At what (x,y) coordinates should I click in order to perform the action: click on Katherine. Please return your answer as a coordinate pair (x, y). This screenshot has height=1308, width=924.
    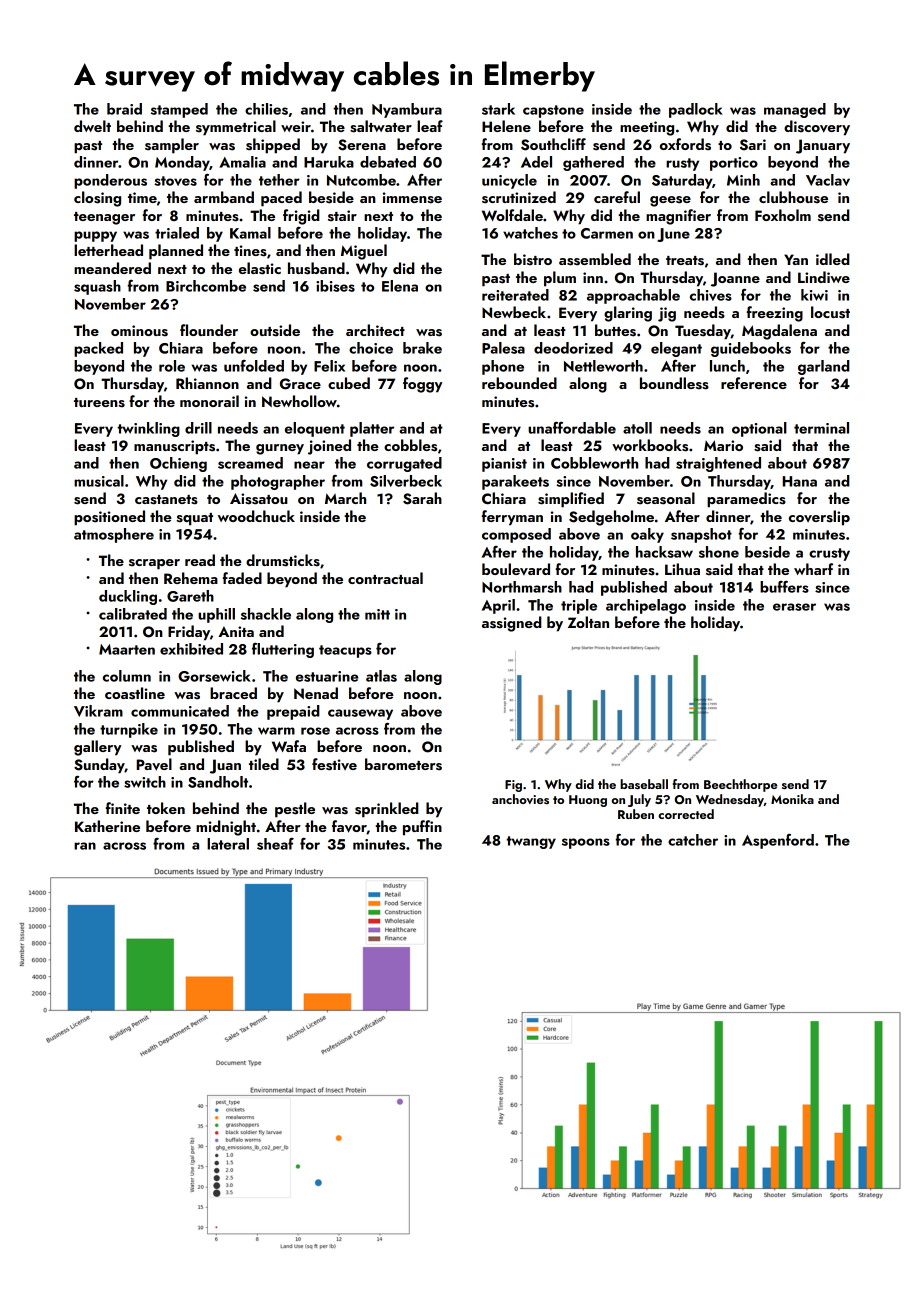
    Looking at the image, I should click on (107, 826).
